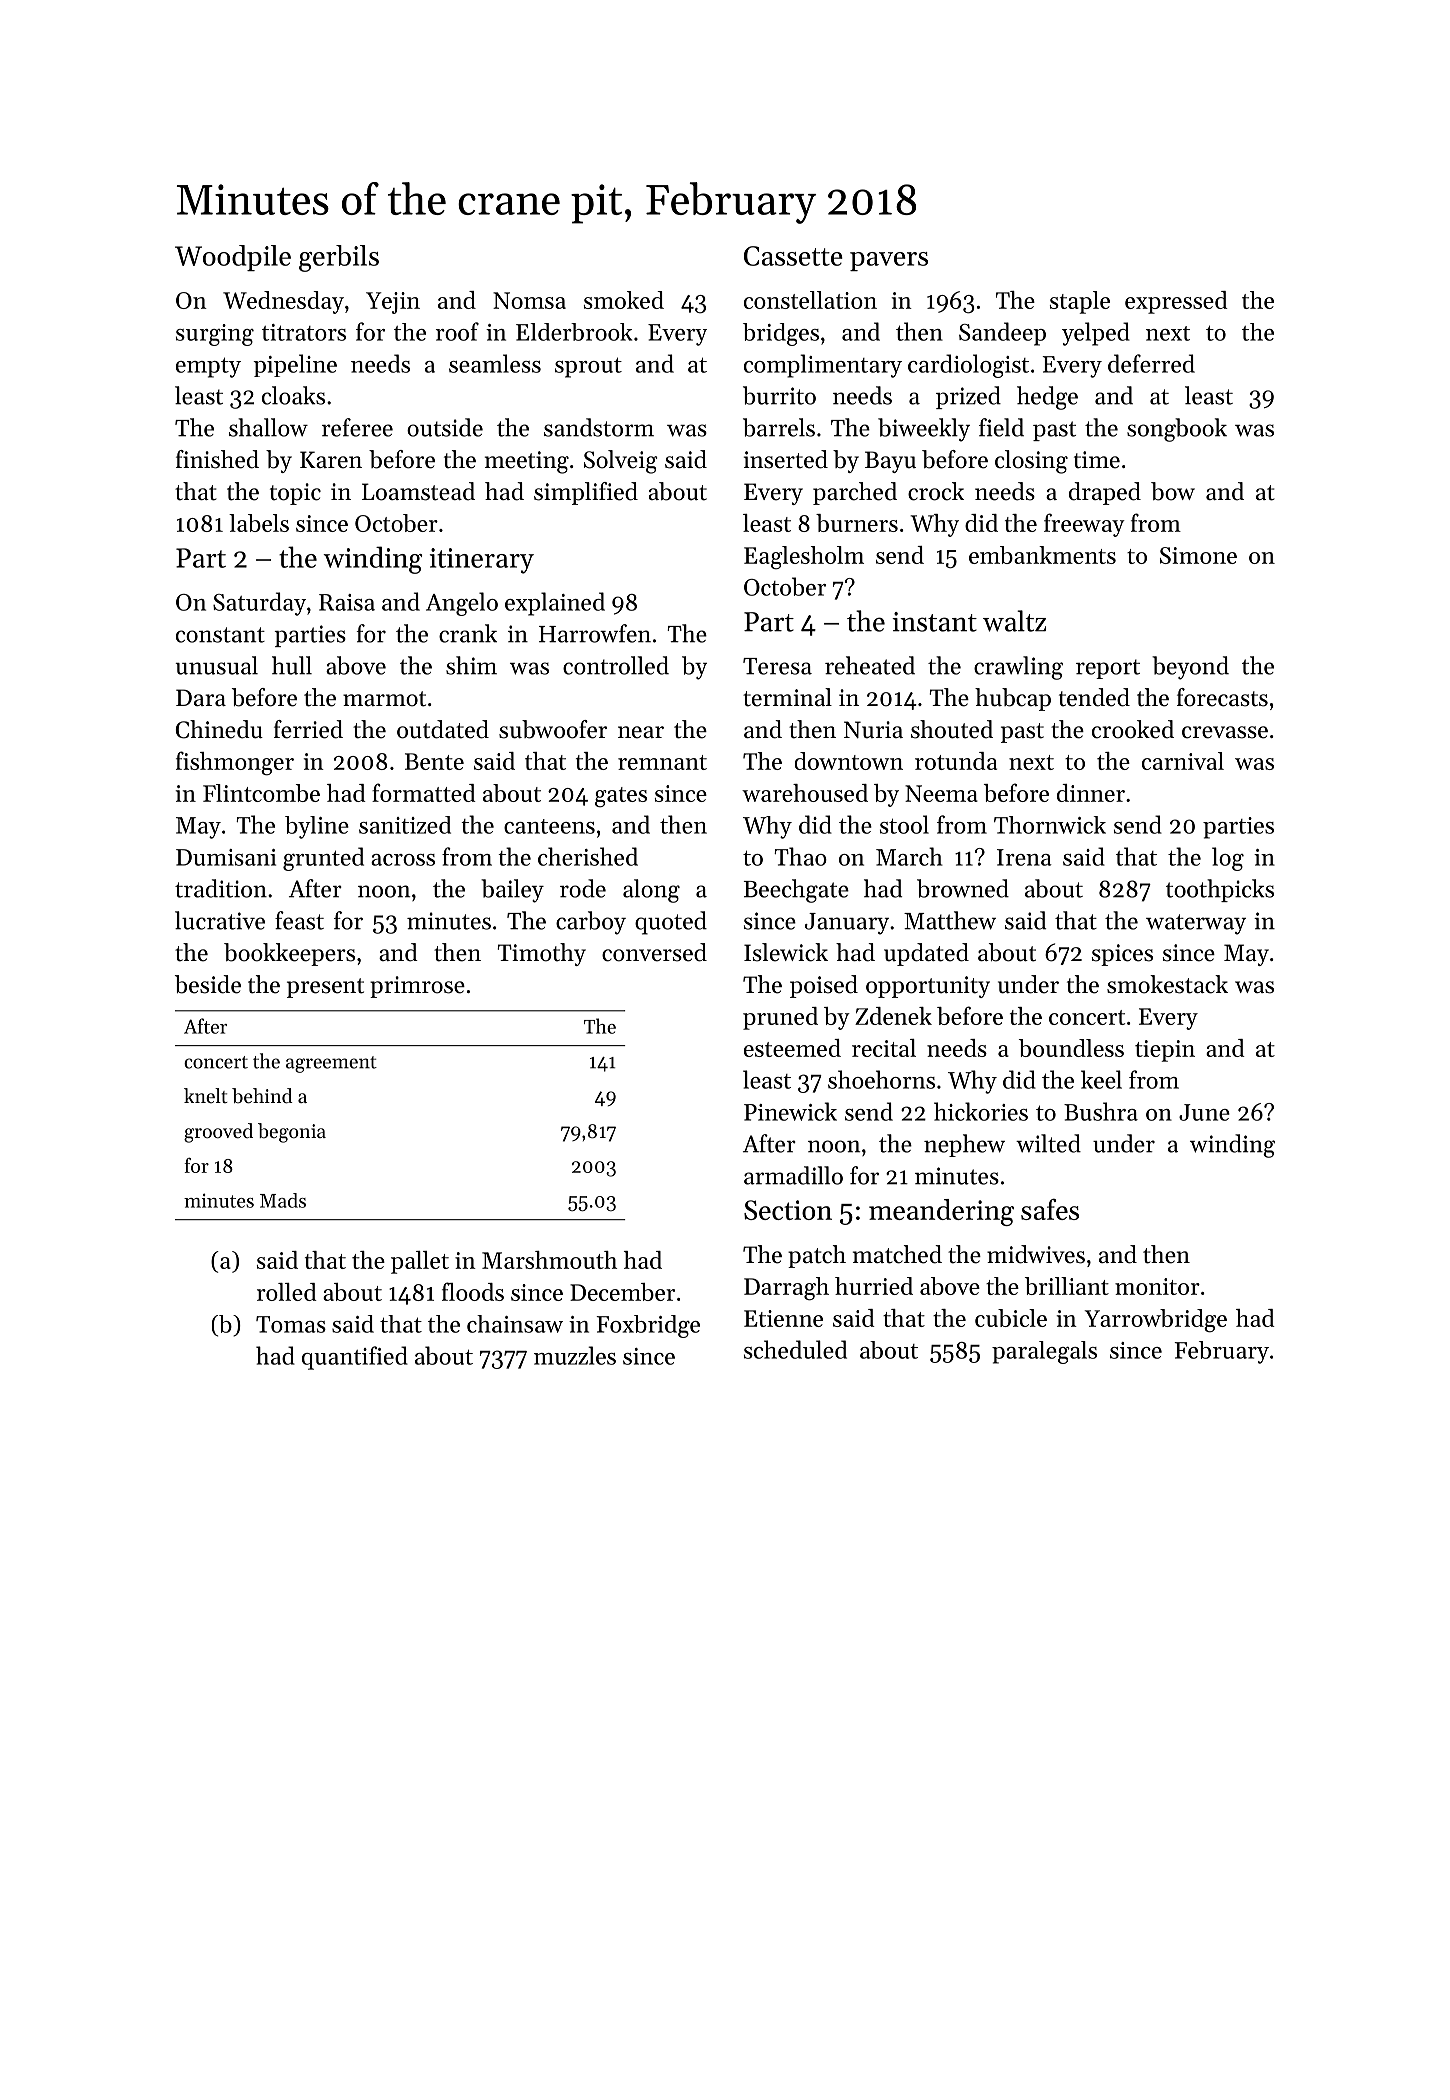  I want to click on January, so click(847, 924).
